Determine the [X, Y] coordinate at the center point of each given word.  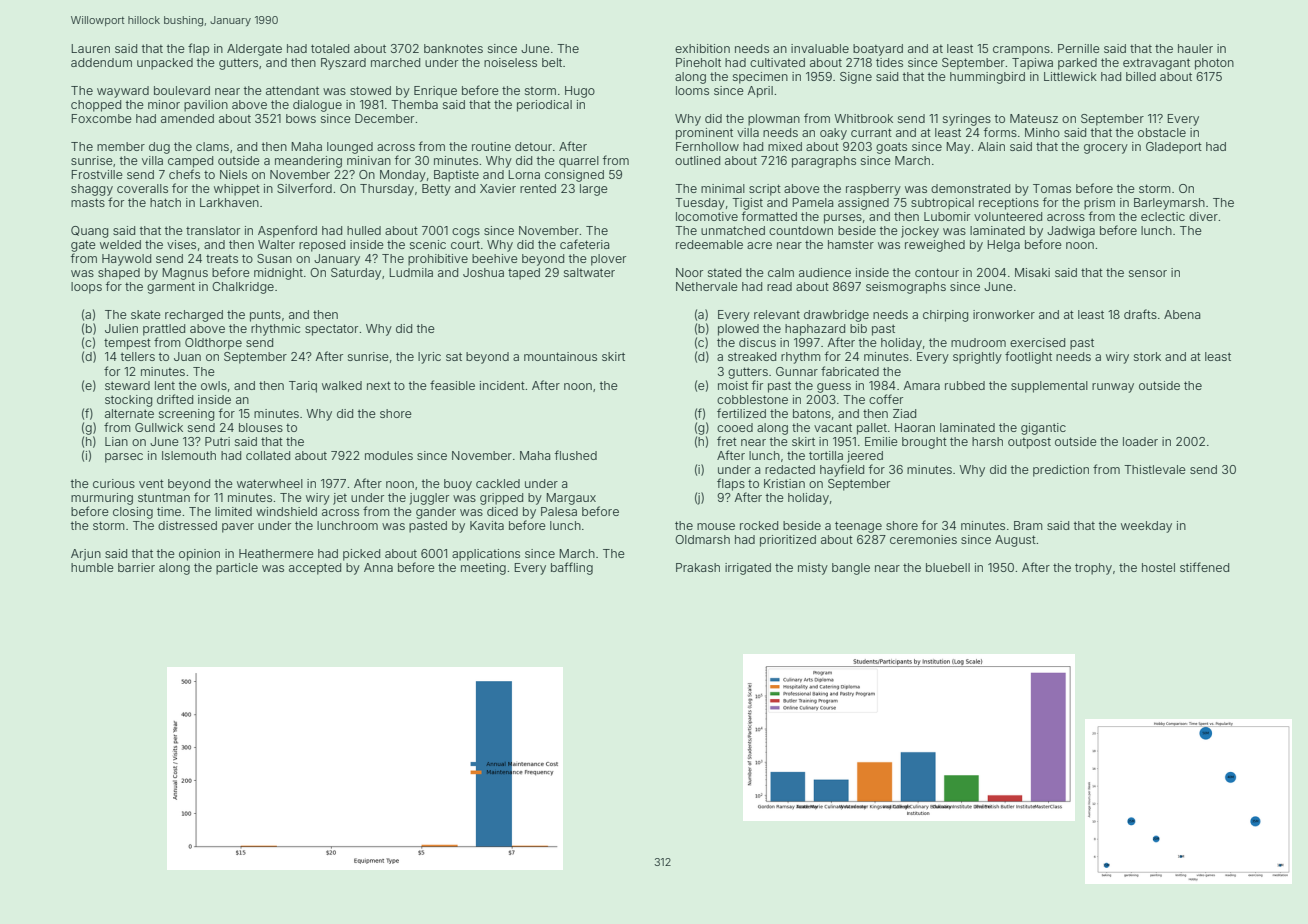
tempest [127, 344]
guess [834, 388]
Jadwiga [1071, 232]
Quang [89, 232]
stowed [370, 90]
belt [552, 62]
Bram [1028, 525]
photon [1214, 64]
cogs [466, 233]
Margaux [571, 499]
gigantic [1043, 429]
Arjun [86, 555]
